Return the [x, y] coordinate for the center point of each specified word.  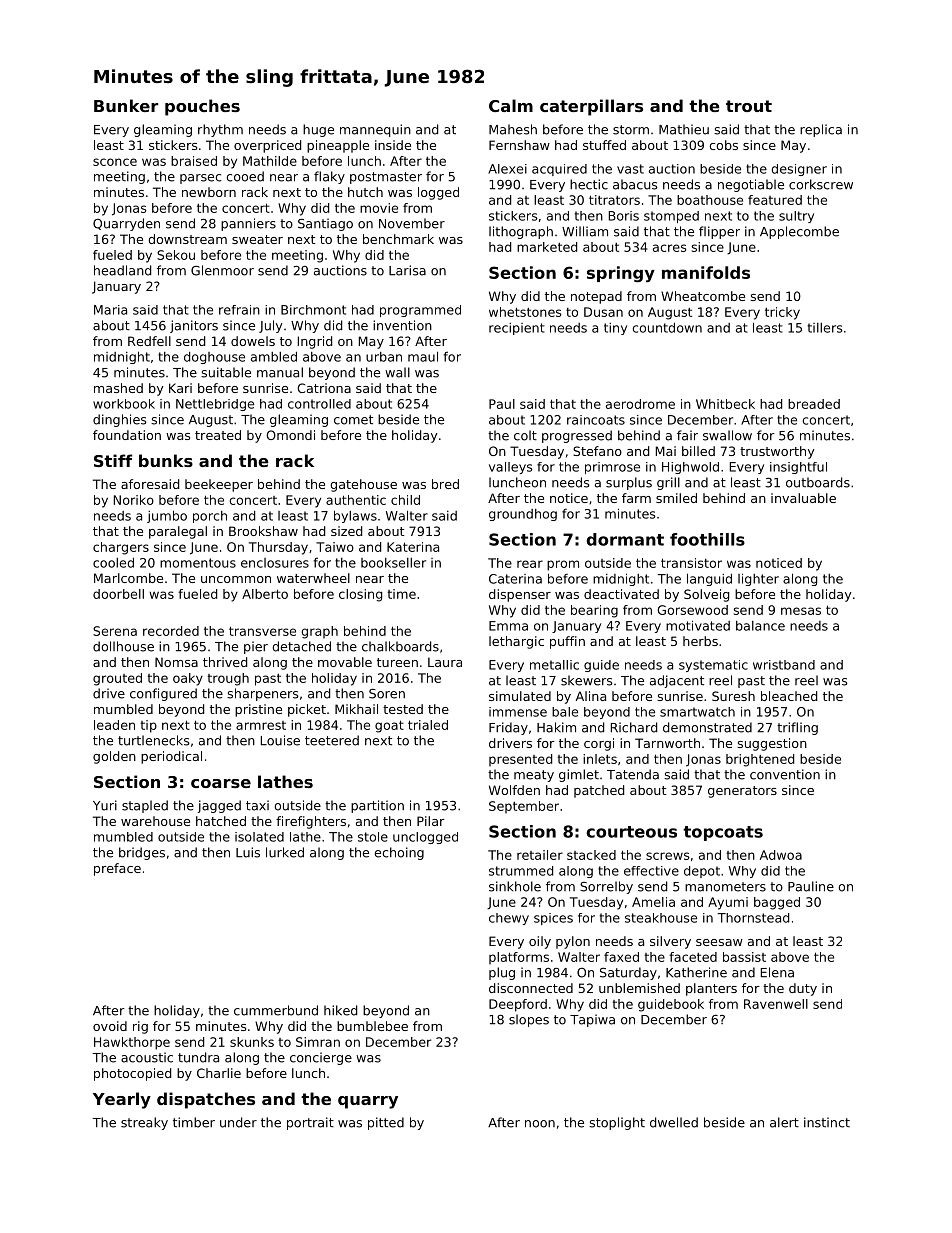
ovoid [110, 1026]
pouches [202, 107]
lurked [285, 852]
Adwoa [781, 855]
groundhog [523, 515]
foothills [707, 539]
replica [821, 130]
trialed [428, 725]
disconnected [531, 988]
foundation [127, 435]
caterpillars [591, 107]
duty [803, 989]
